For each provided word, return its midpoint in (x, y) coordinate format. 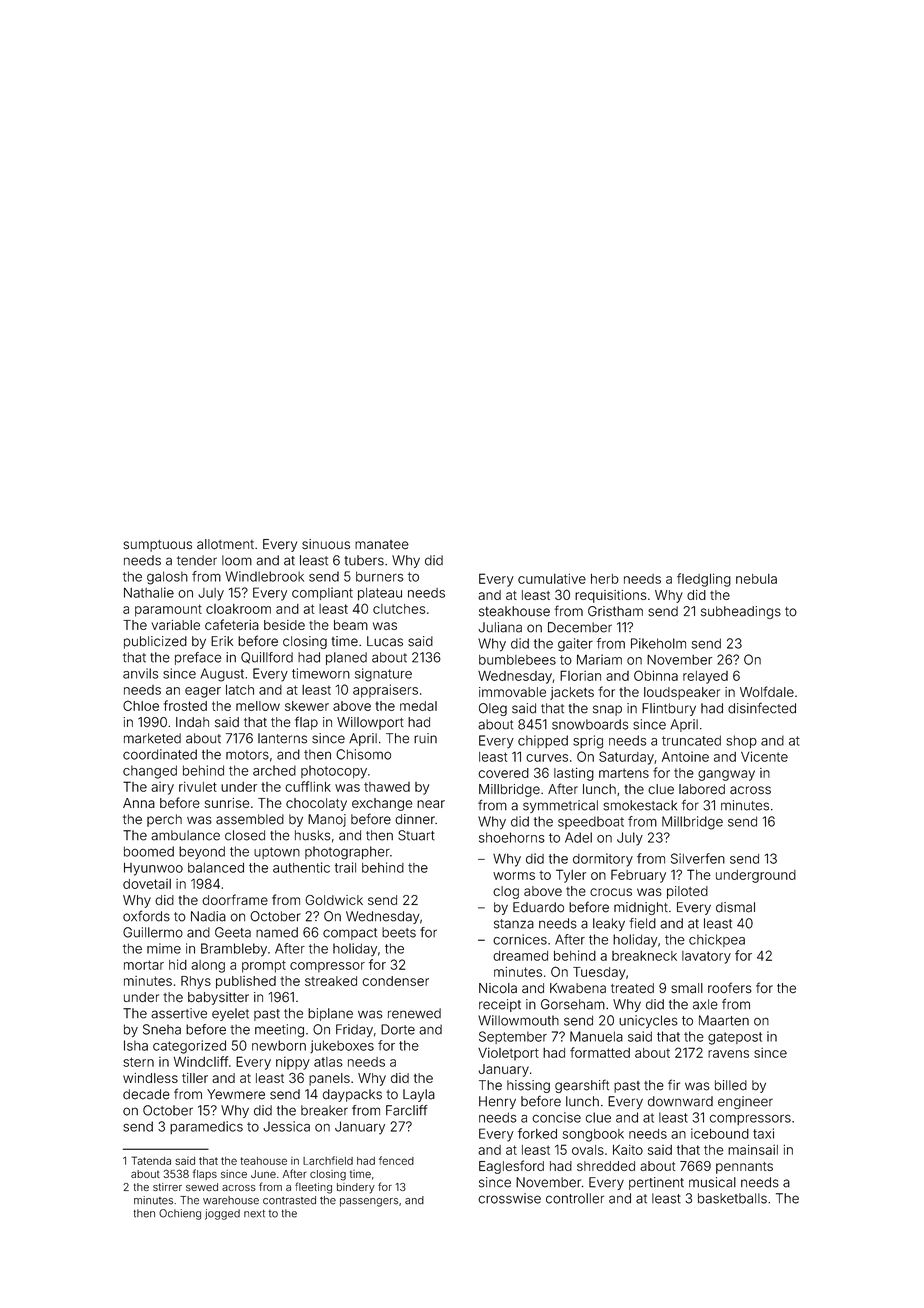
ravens (728, 1054)
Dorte (398, 1029)
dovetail (147, 884)
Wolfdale (767, 691)
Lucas (385, 641)
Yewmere (236, 1094)
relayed (705, 677)
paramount (168, 610)
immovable (512, 692)
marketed (152, 738)
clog (506, 892)
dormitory (603, 860)
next (254, 1214)
